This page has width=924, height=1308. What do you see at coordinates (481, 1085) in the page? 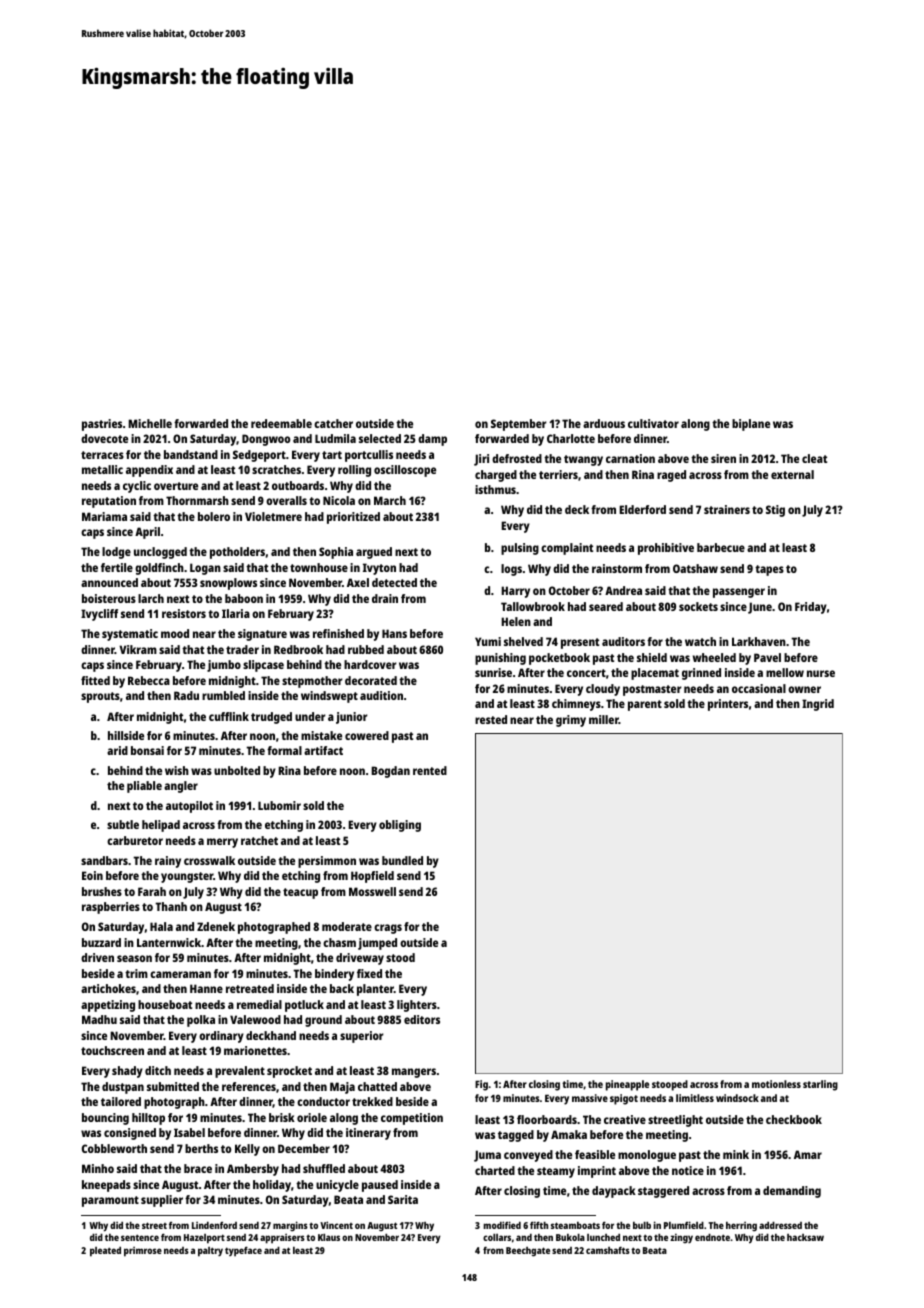
I see `Fig` at bounding box center [481, 1085].
